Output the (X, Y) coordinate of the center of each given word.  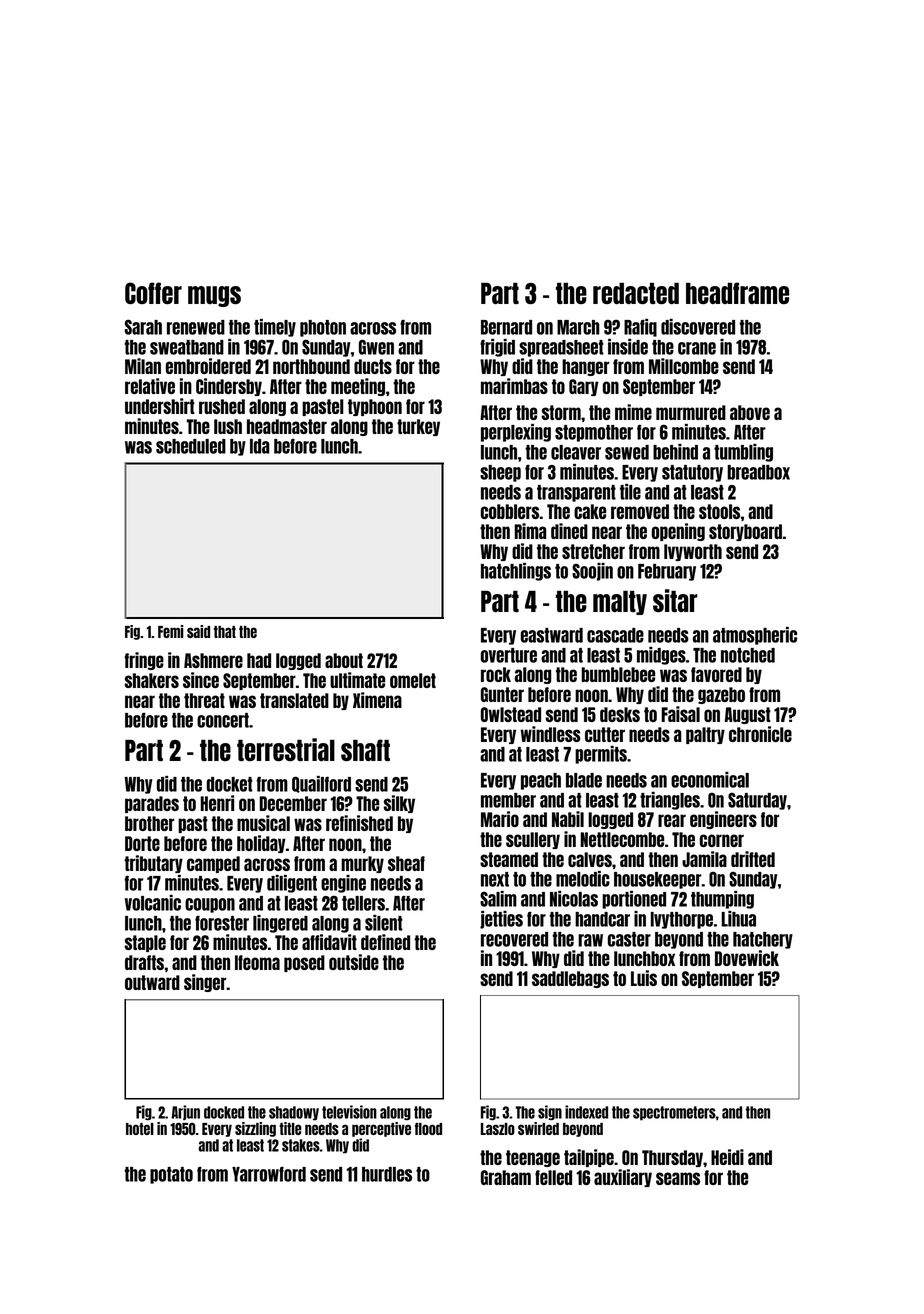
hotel (140, 1129)
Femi (171, 631)
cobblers (510, 511)
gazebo (721, 695)
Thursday (672, 1158)
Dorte (142, 843)
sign (550, 1113)
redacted (636, 293)
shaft (365, 750)
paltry (705, 735)
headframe (737, 293)
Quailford (321, 784)
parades (152, 804)
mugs (214, 296)
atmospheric (755, 636)
